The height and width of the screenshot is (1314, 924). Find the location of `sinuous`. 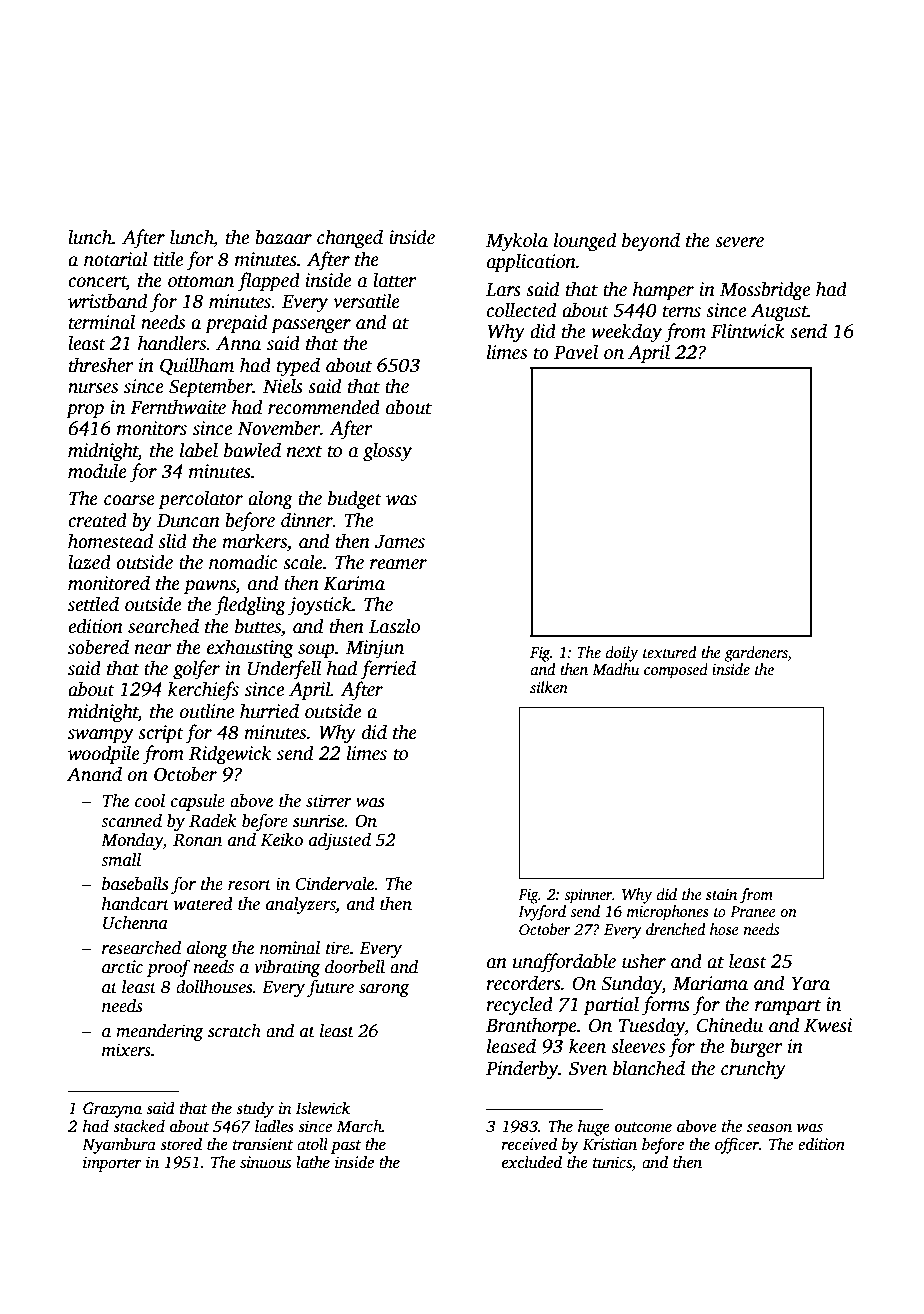

sinuous is located at coordinates (265, 1162).
